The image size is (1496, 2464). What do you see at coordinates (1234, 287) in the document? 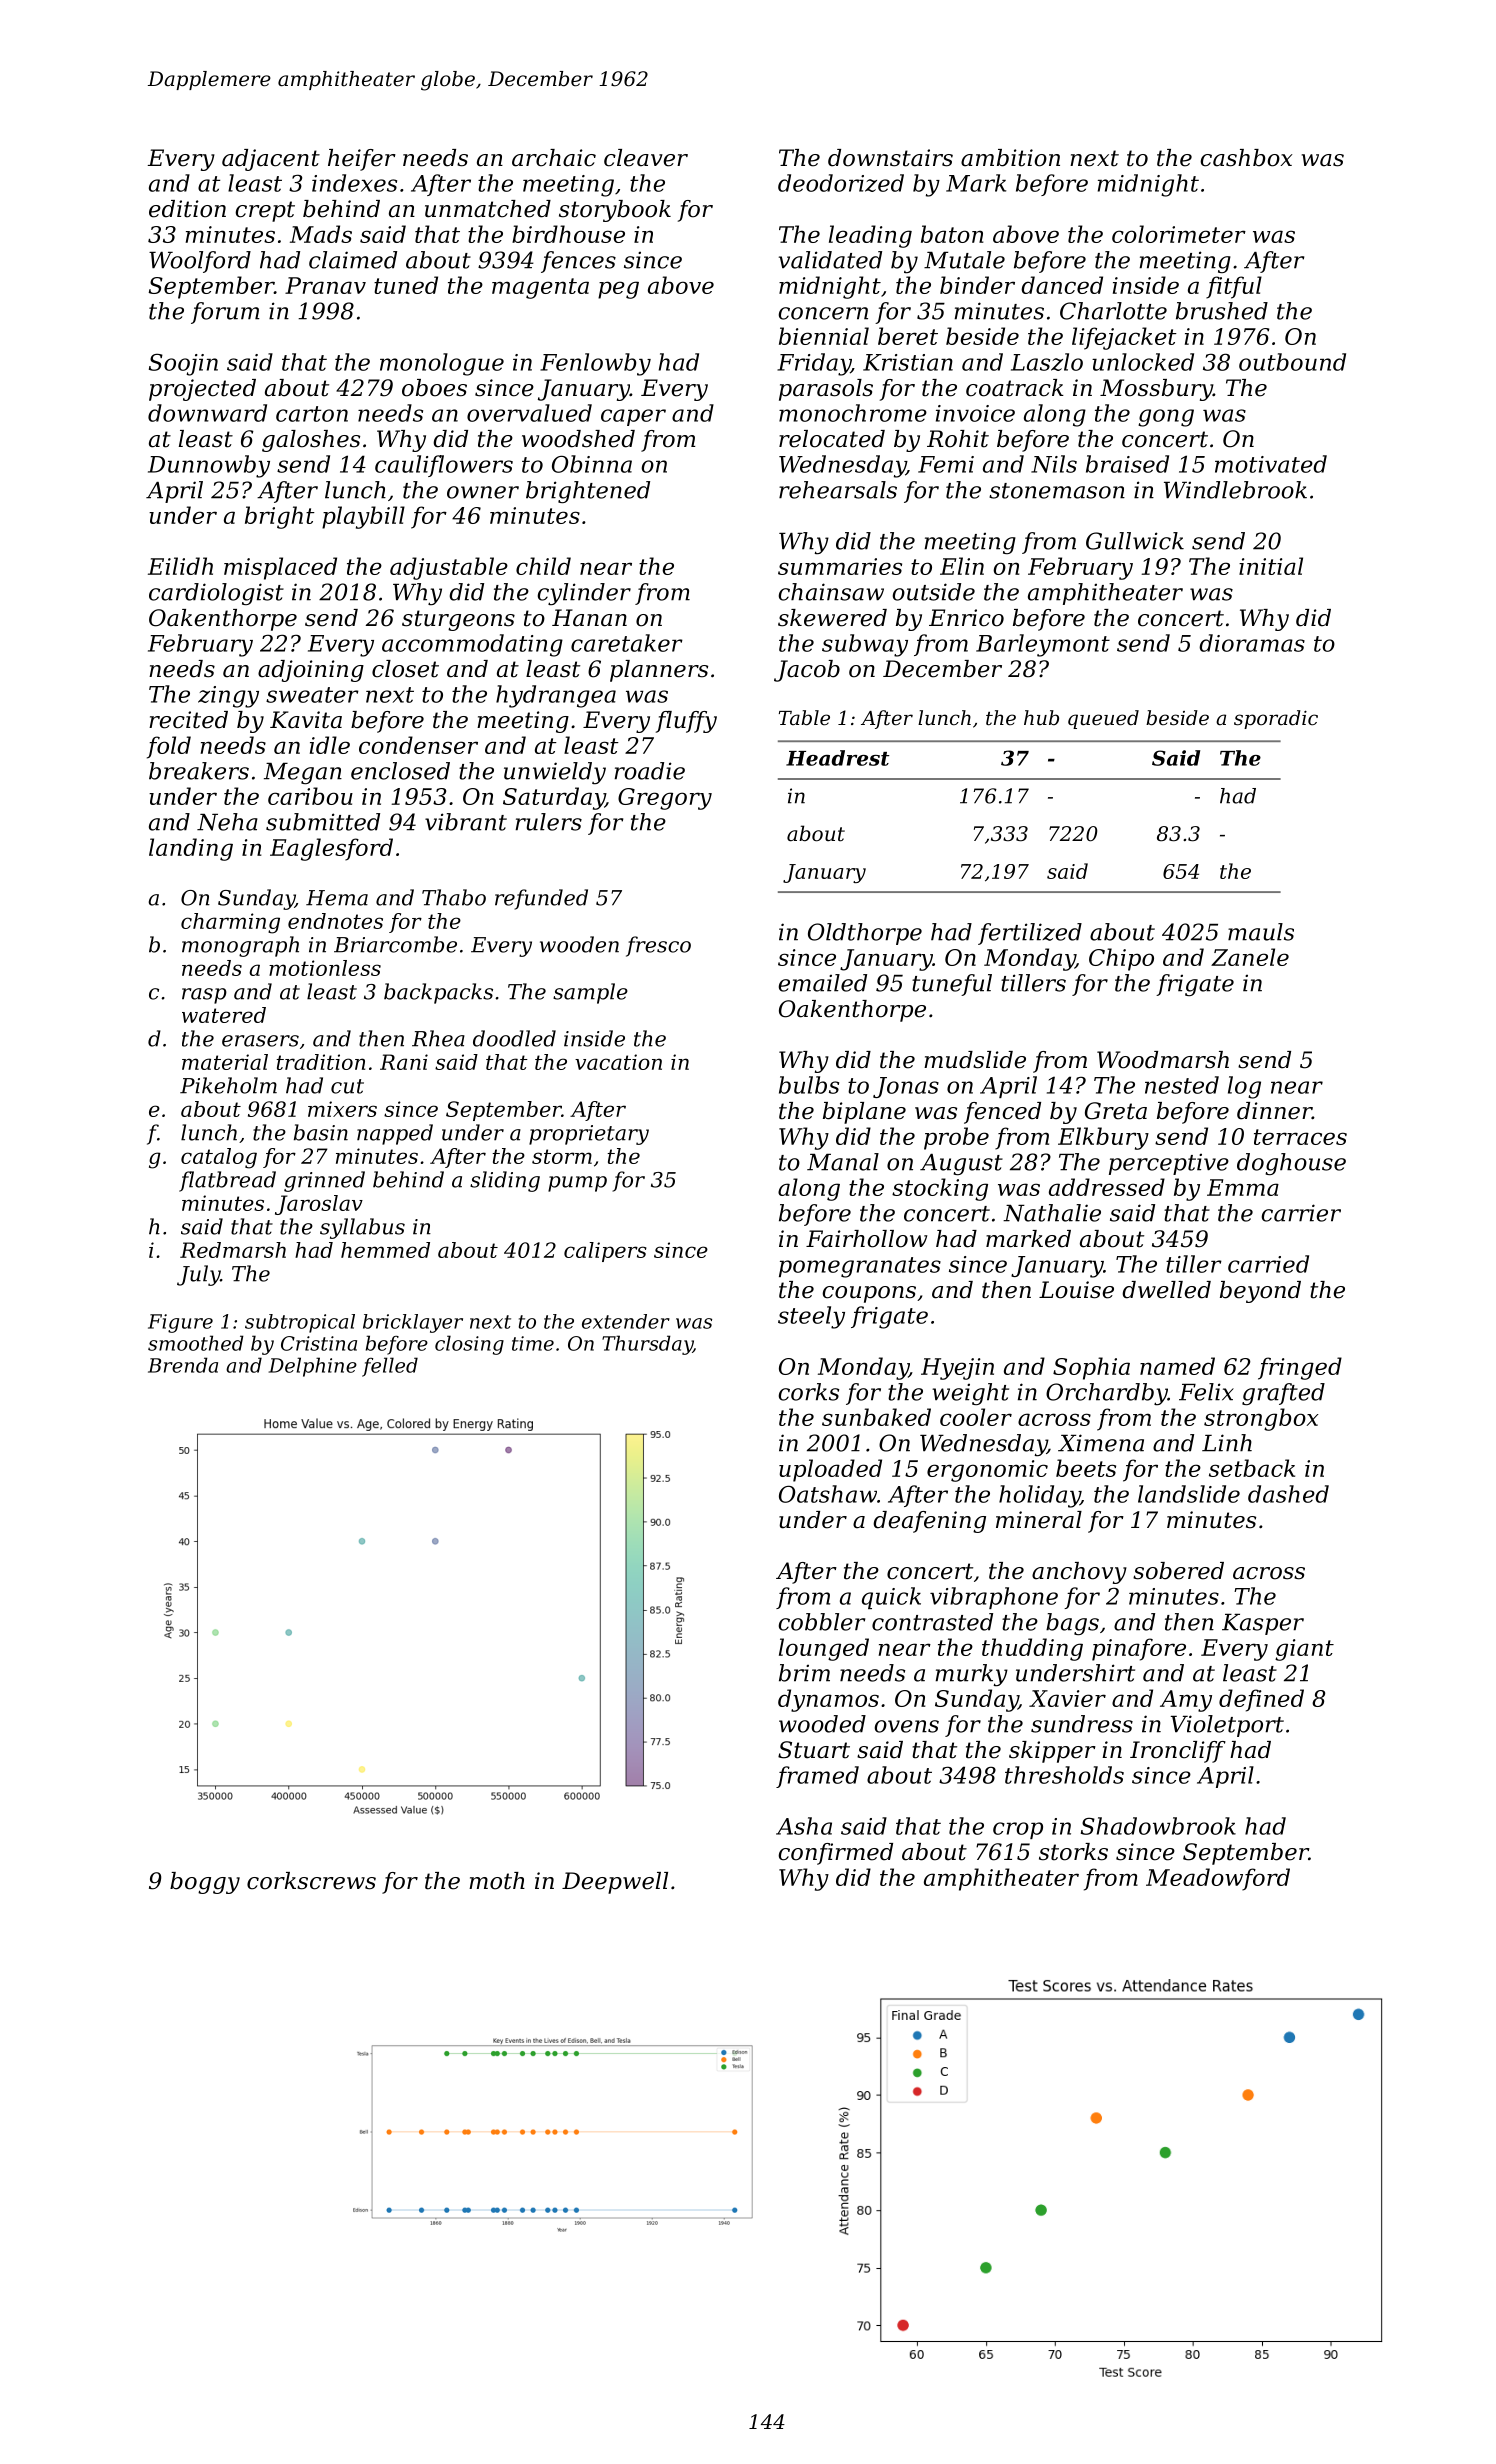
I see `fitful` at bounding box center [1234, 287].
